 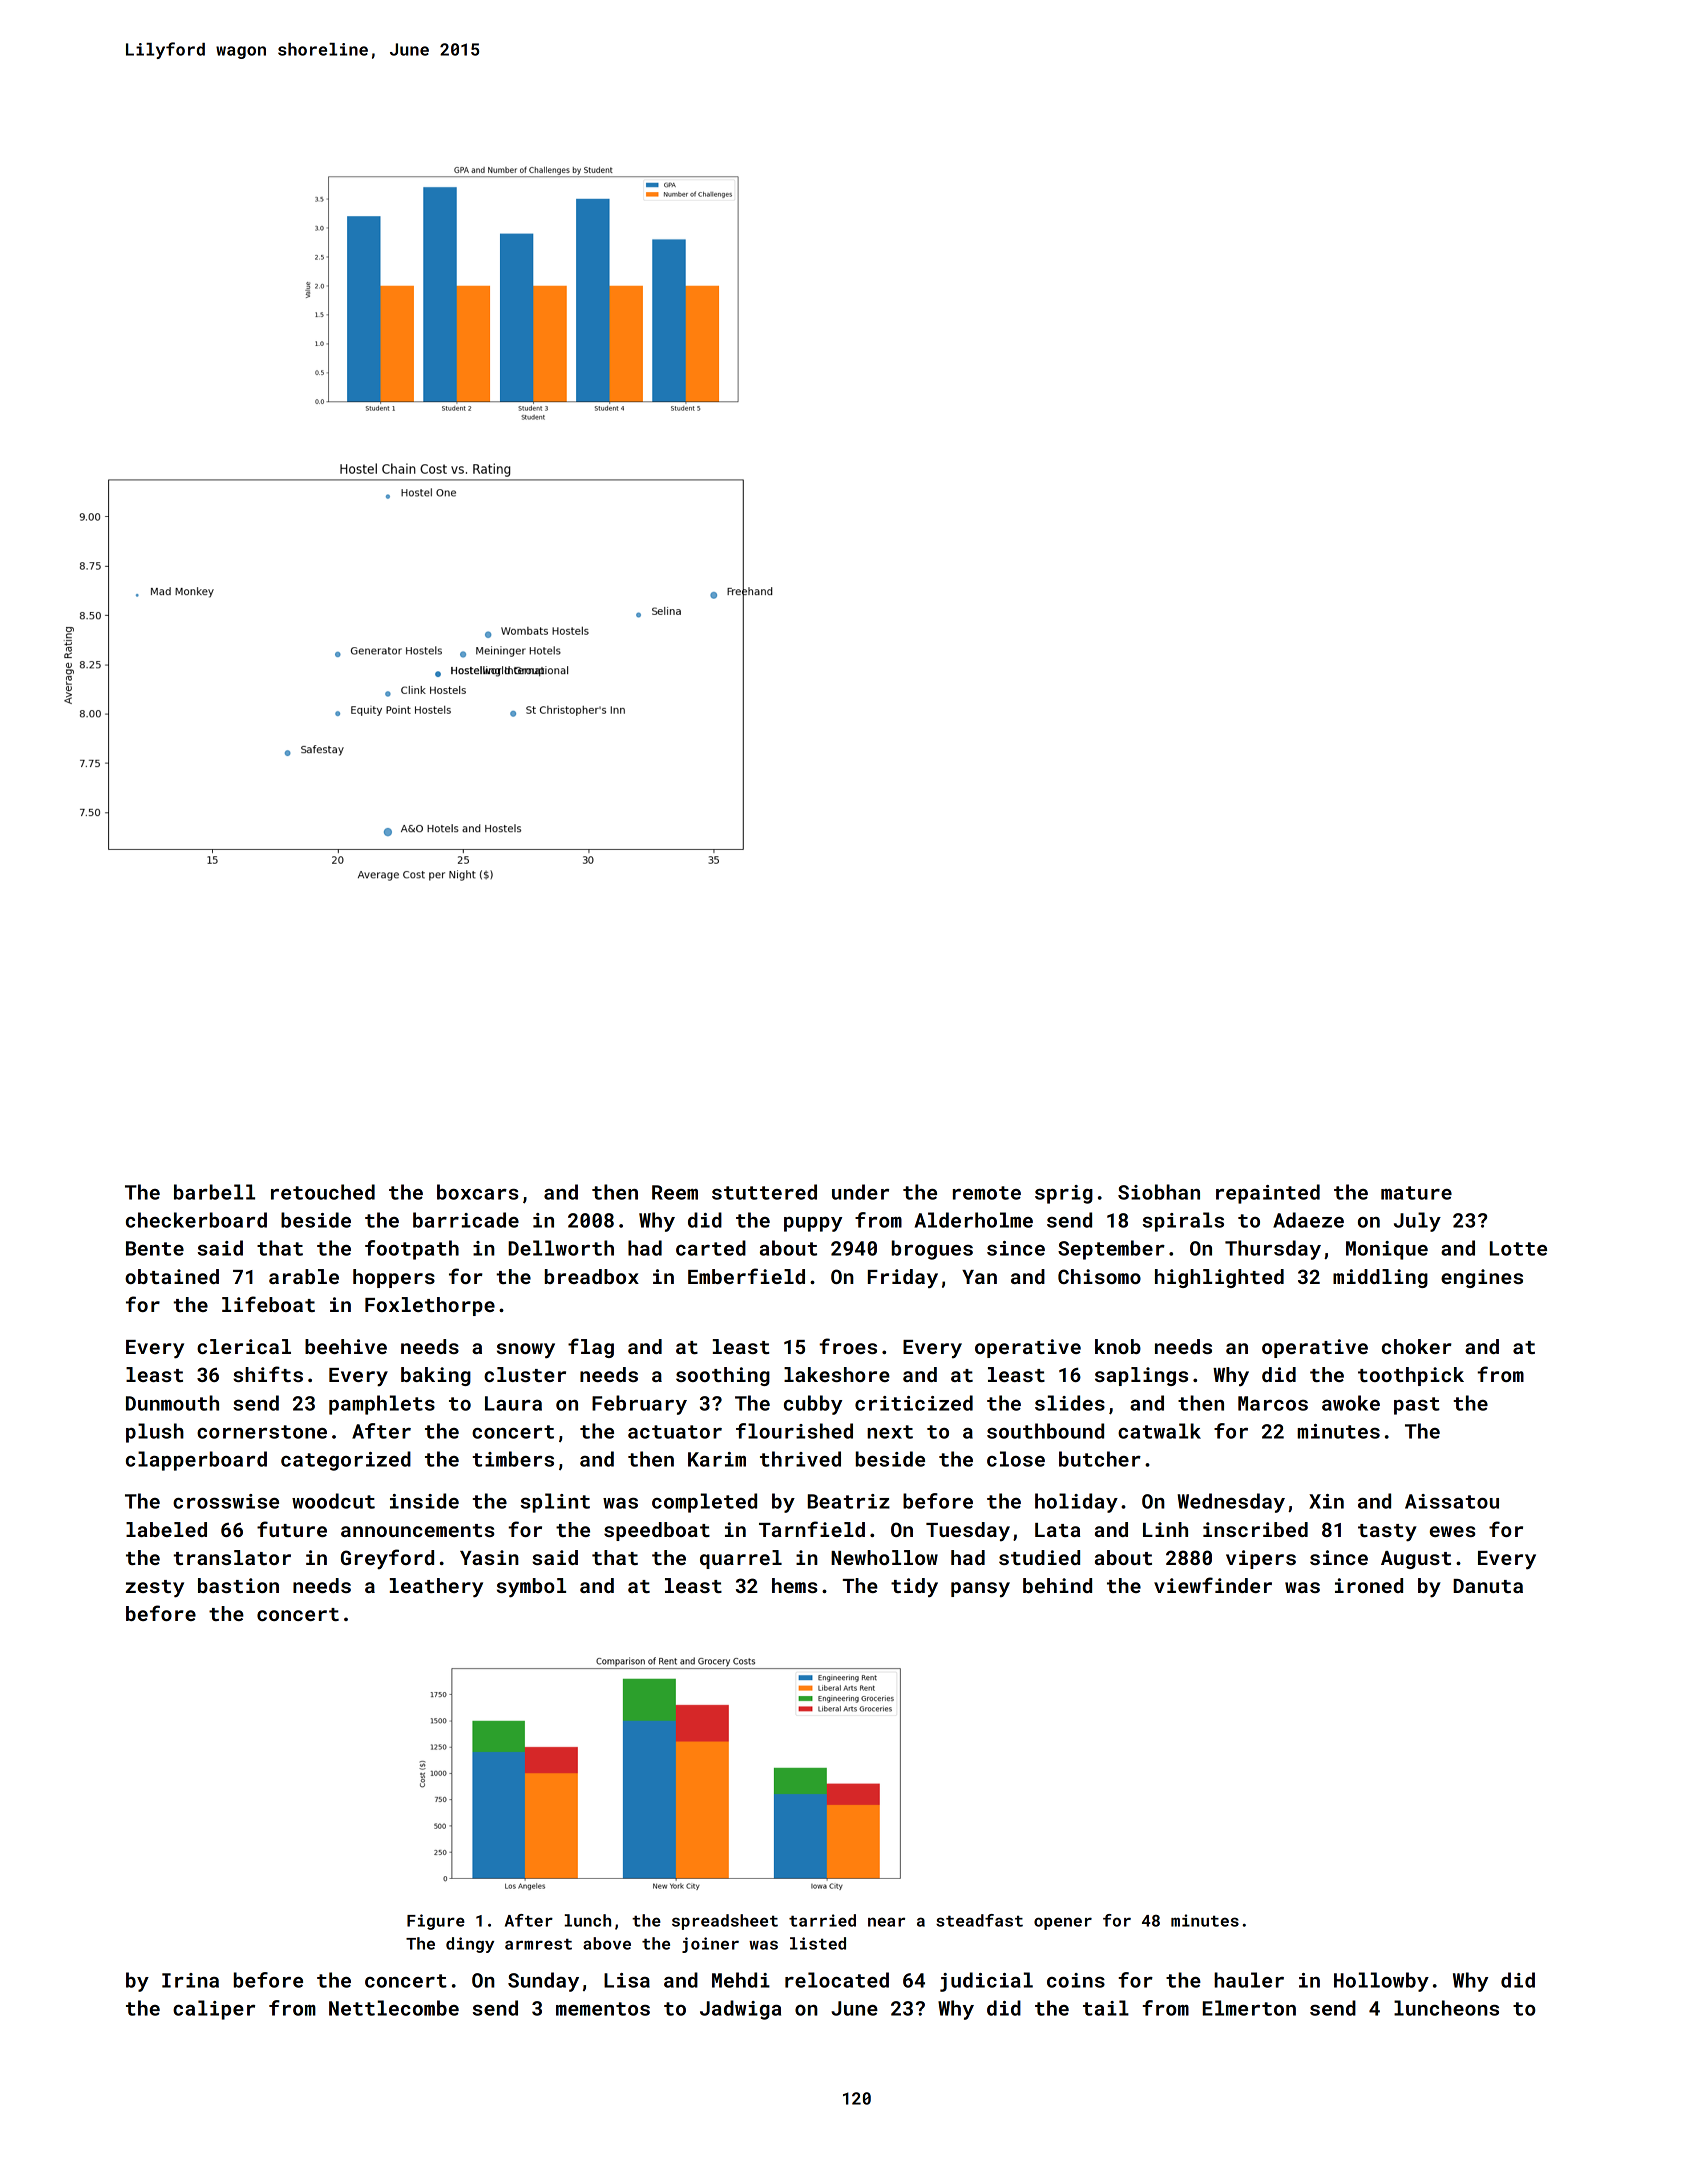 I want to click on awoke, so click(x=1351, y=1403).
